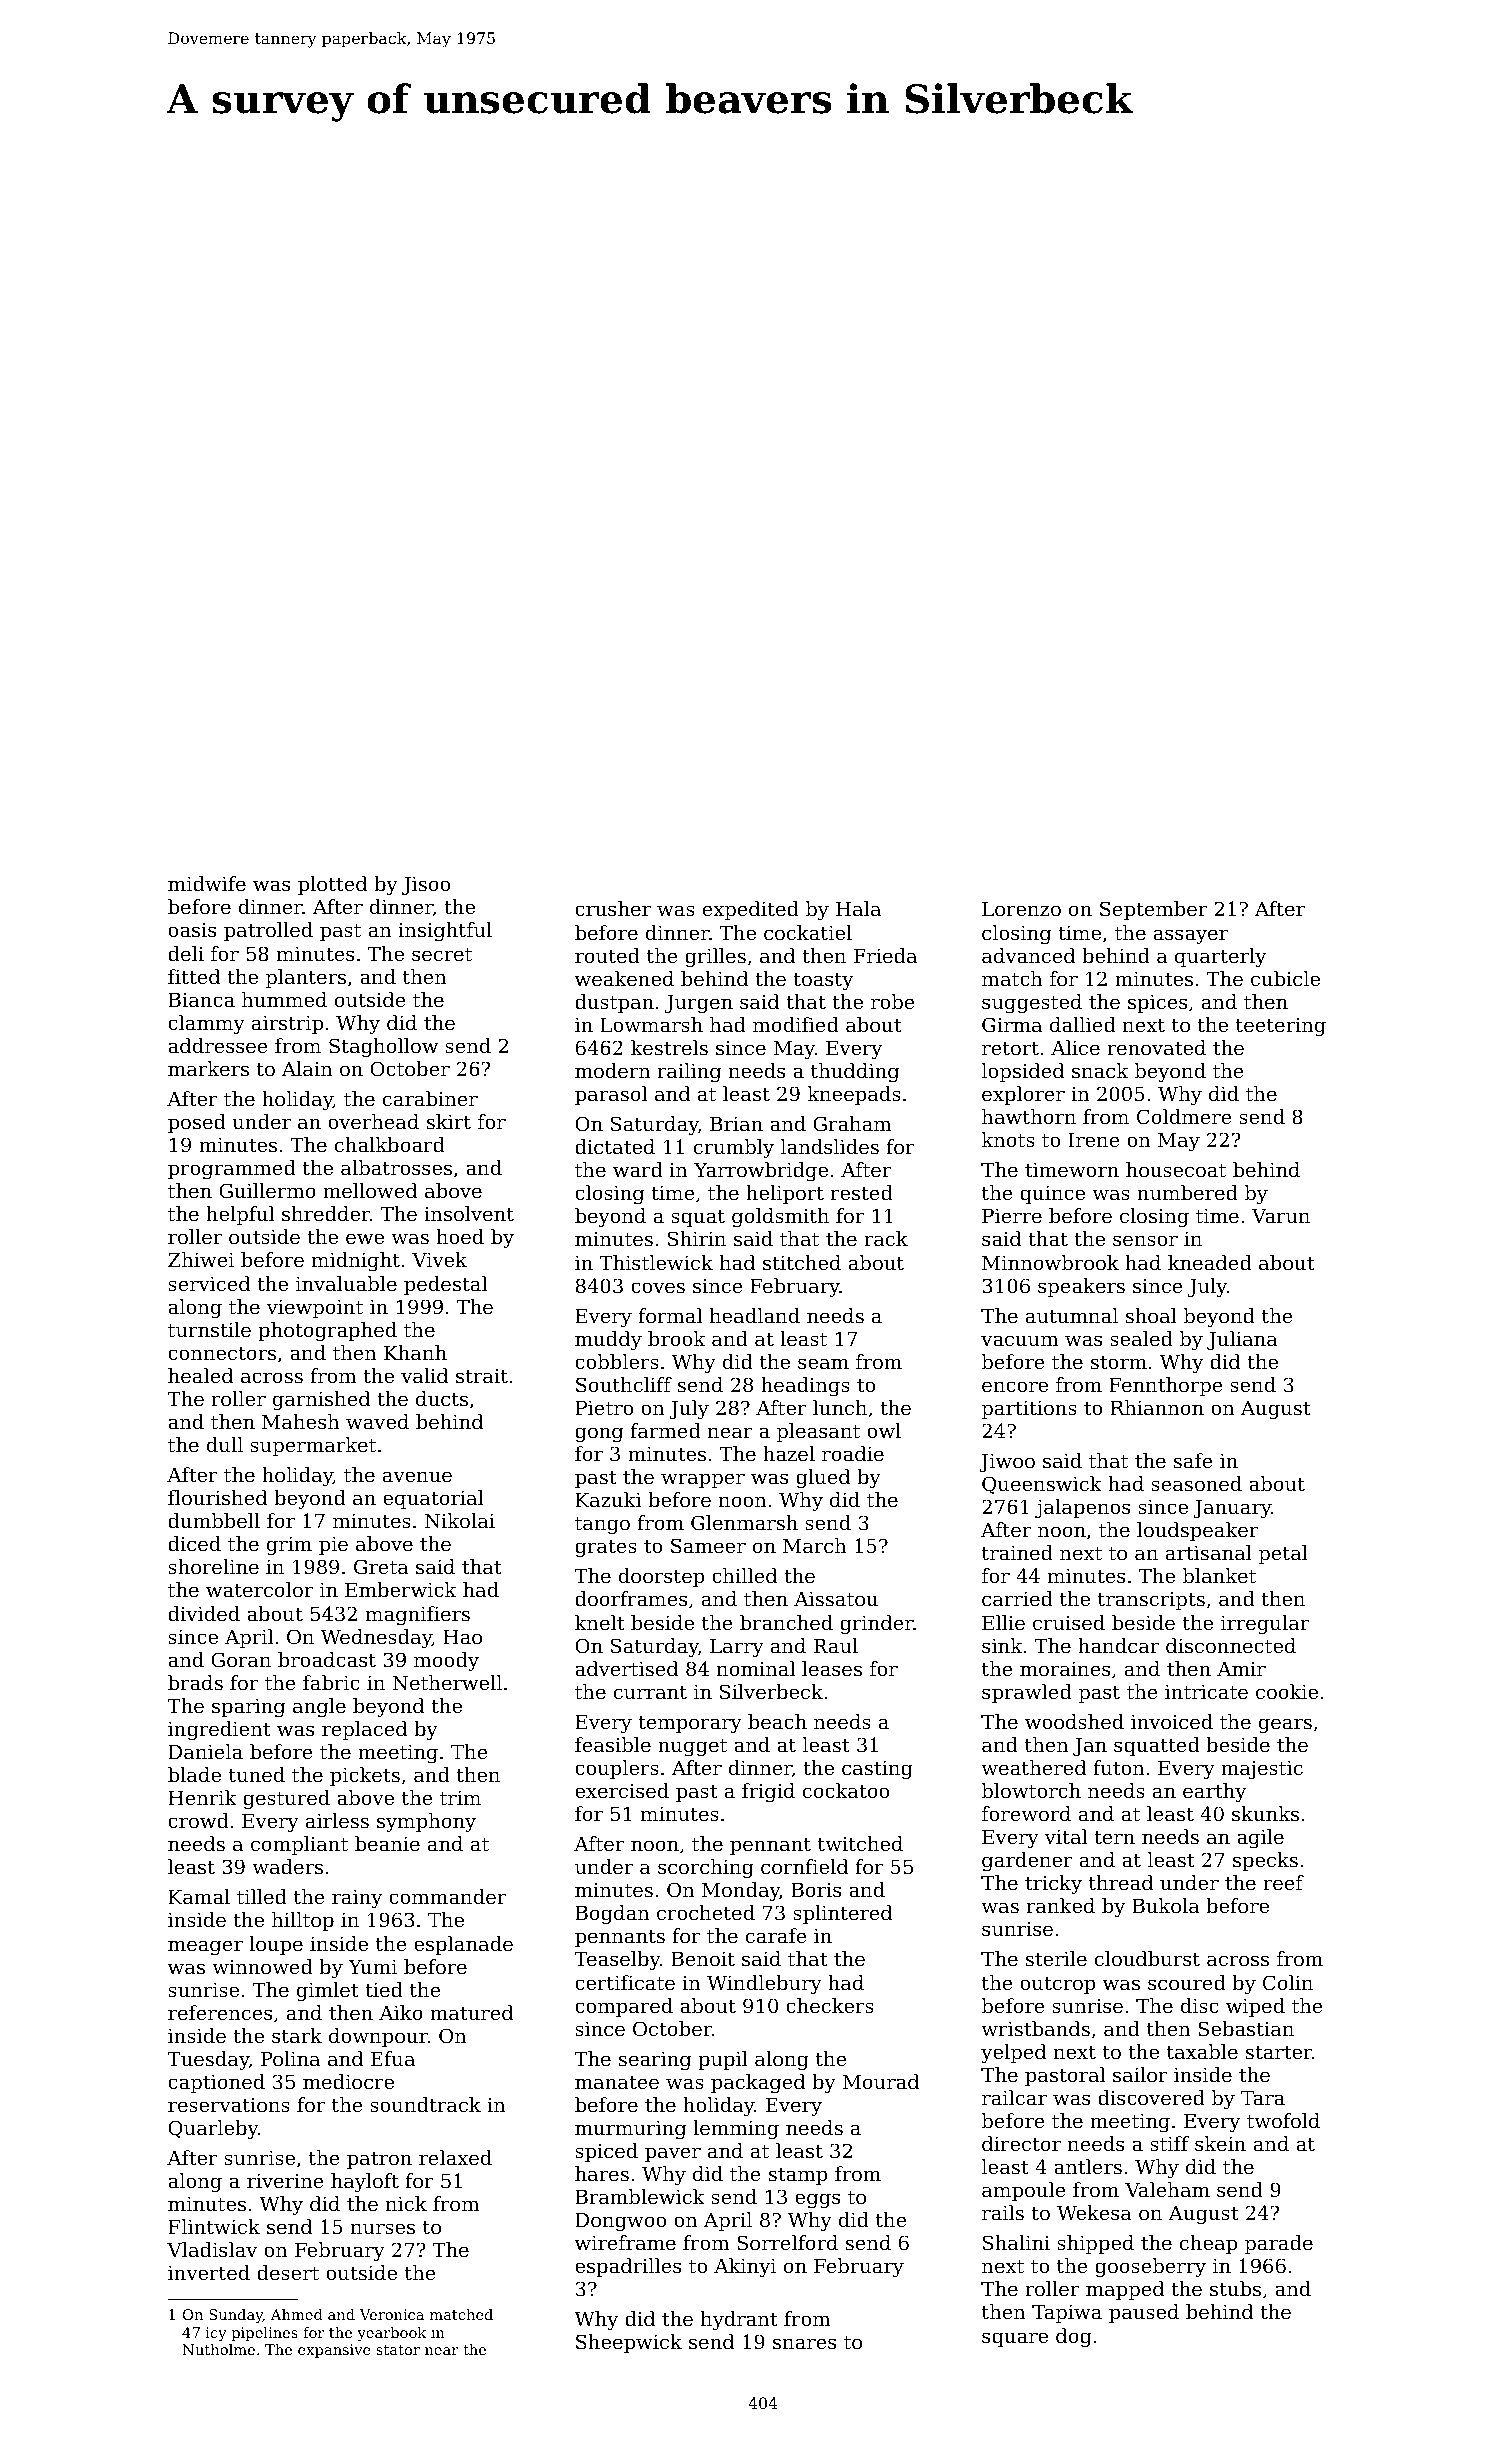  I want to click on Netherwell, so click(447, 1683).
